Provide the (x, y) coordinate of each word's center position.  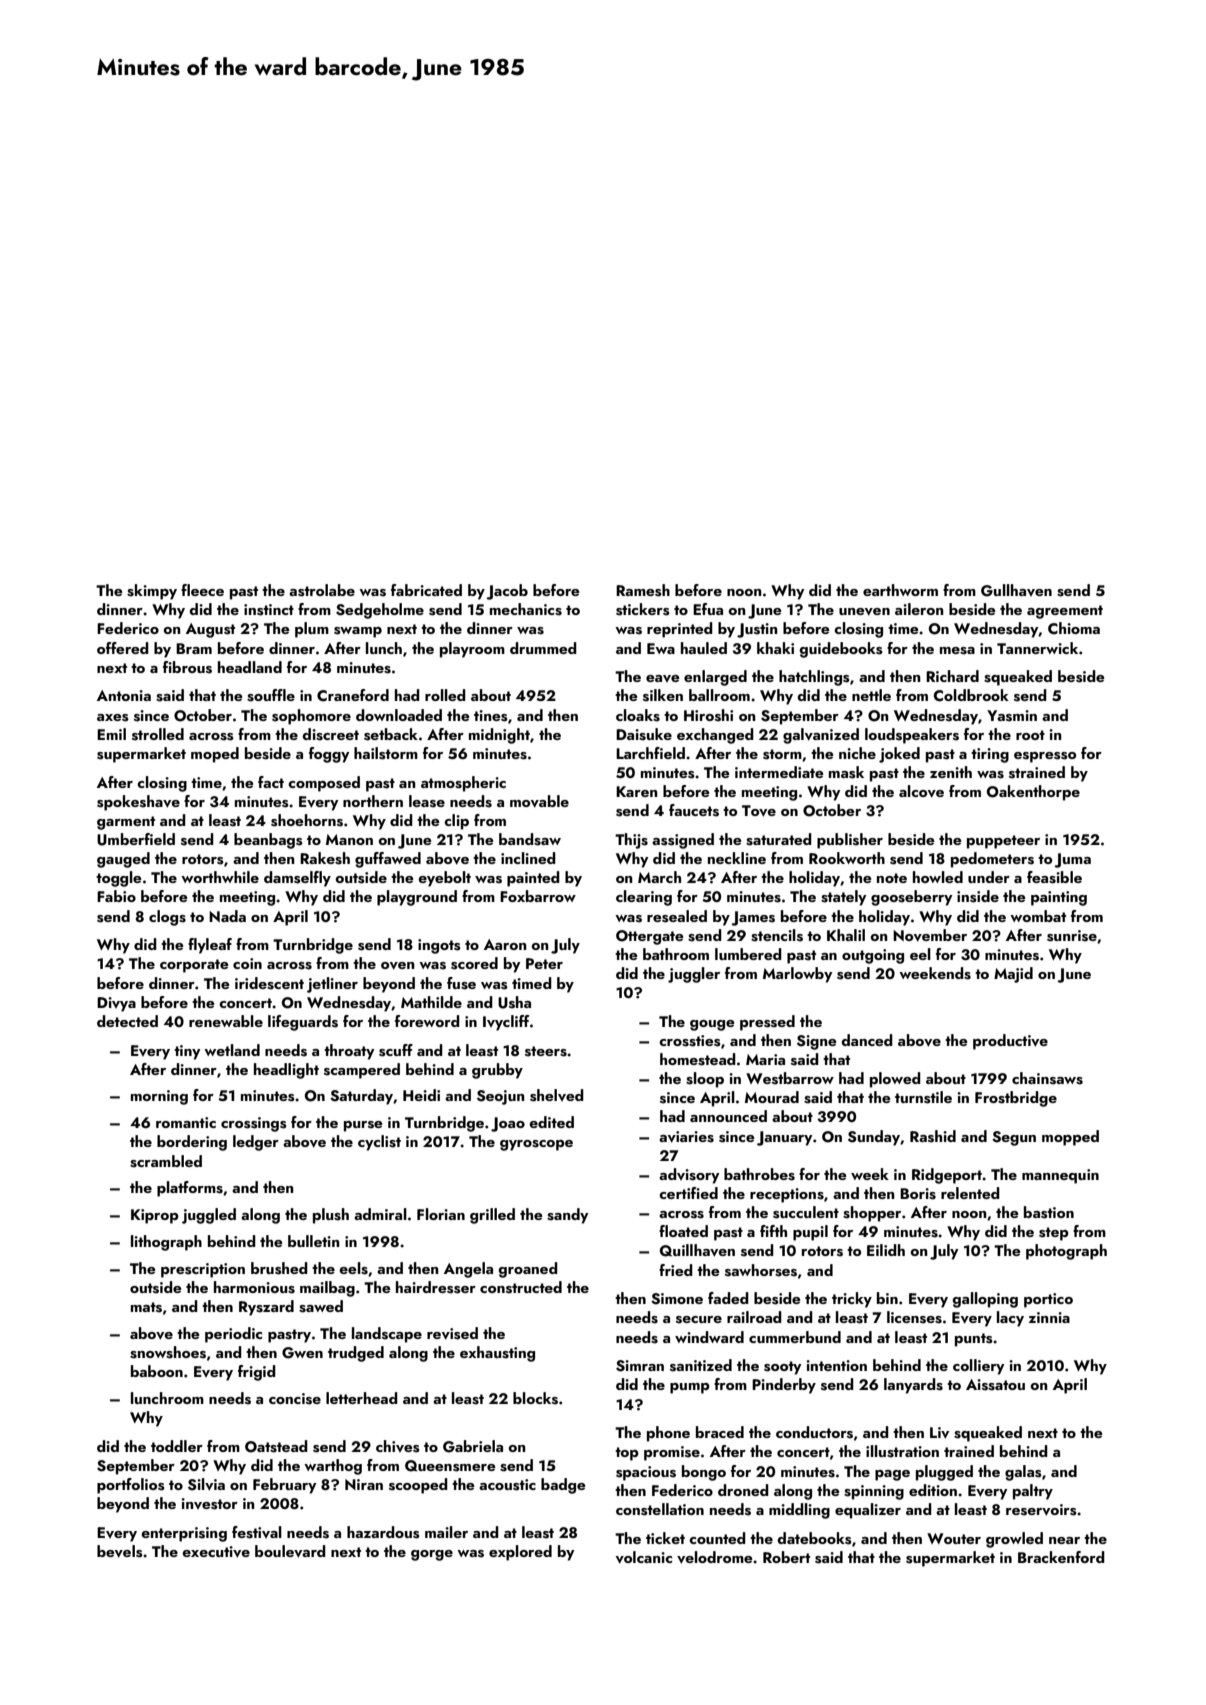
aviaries (686, 1137)
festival (257, 1532)
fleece (202, 590)
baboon (157, 1371)
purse (363, 1126)
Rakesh (325, 858)
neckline (737, 858)
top (627, 1454)
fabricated (426, 590)
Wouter (954, 1538)
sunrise (1072, 936)
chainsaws (1047, 1078)
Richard (952, 676)
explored (520, 1553)
